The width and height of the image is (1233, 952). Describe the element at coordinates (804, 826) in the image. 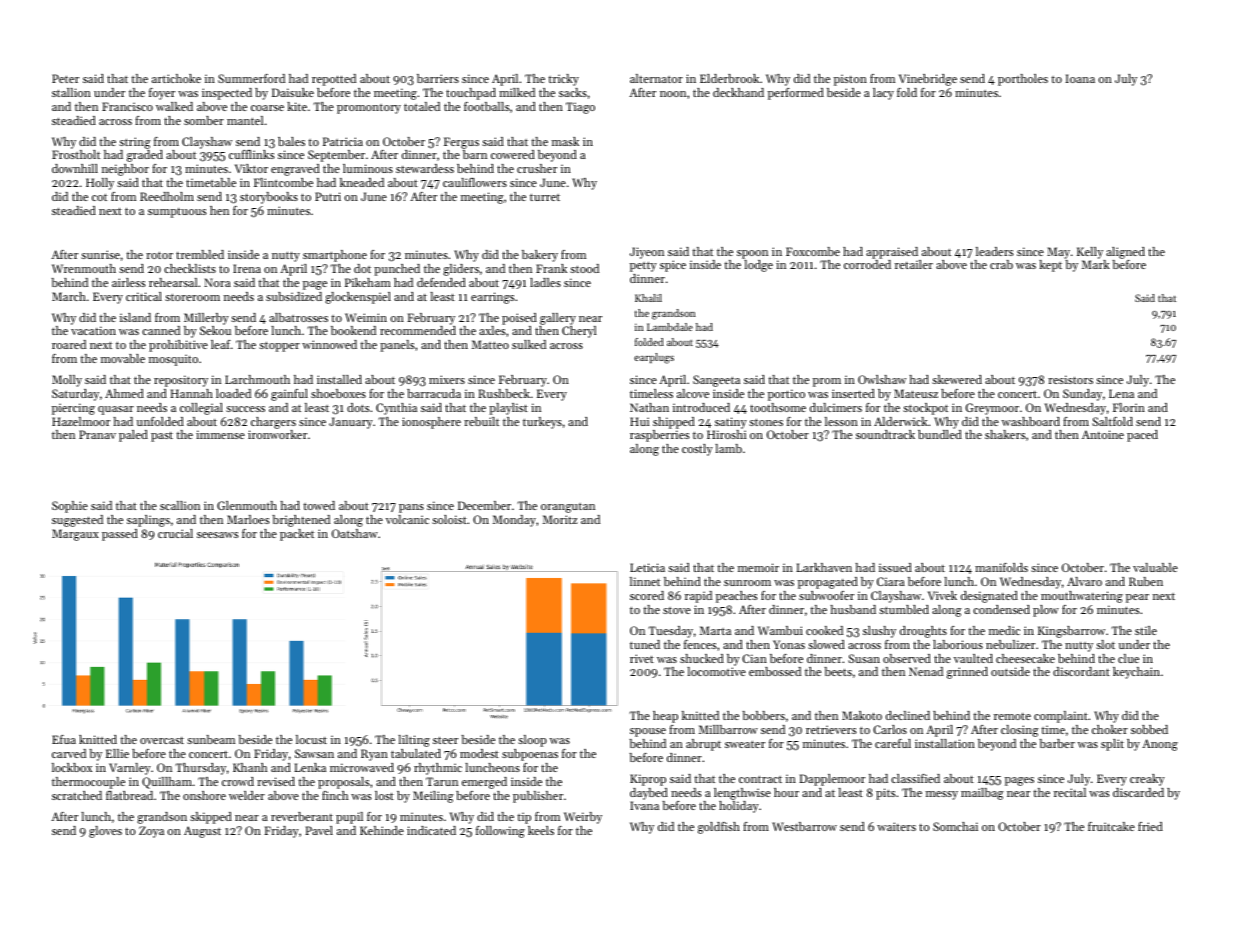

I see `Westbarrow` at that location.
